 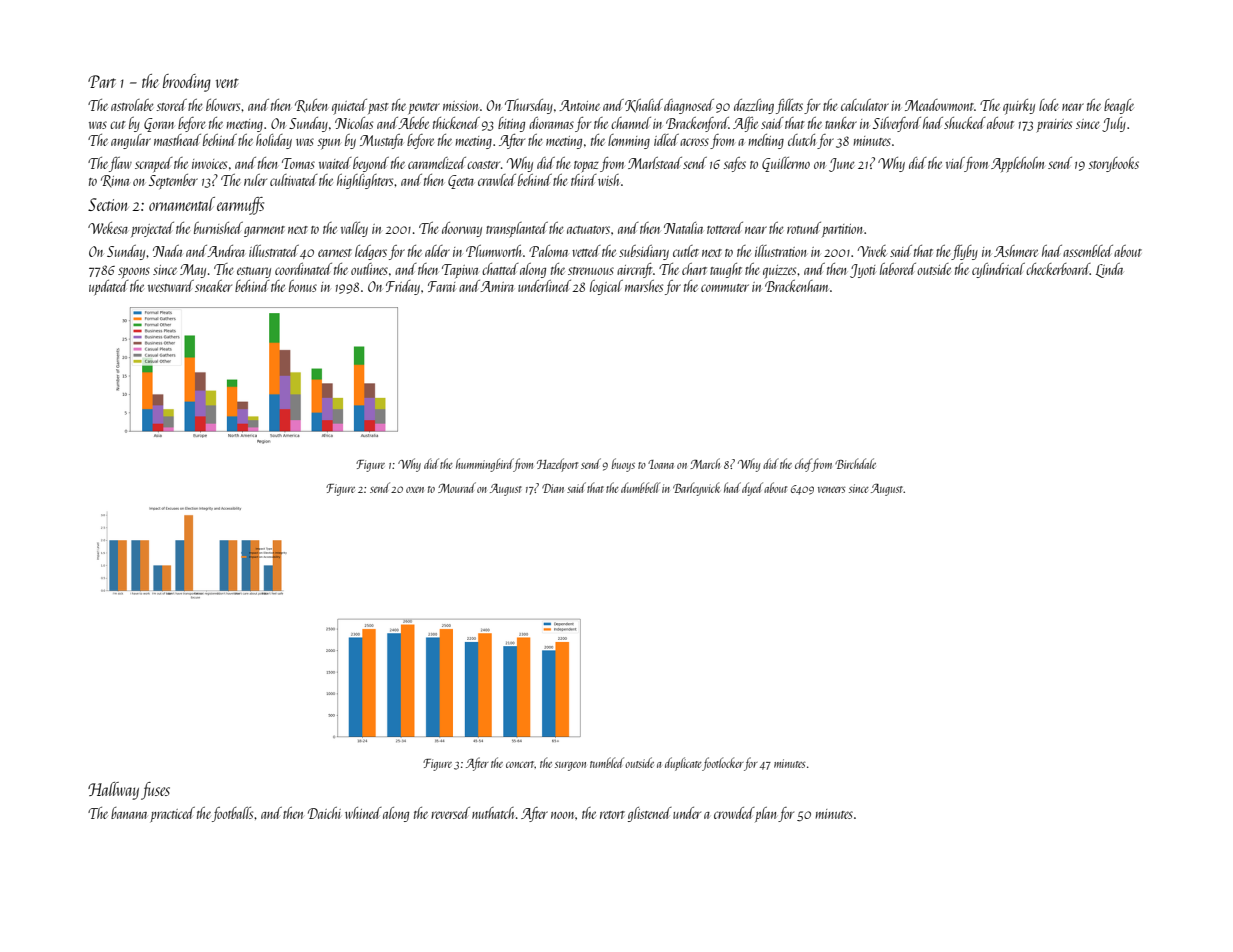 I want to click on Brackenham, so click(x=796, y=286).
